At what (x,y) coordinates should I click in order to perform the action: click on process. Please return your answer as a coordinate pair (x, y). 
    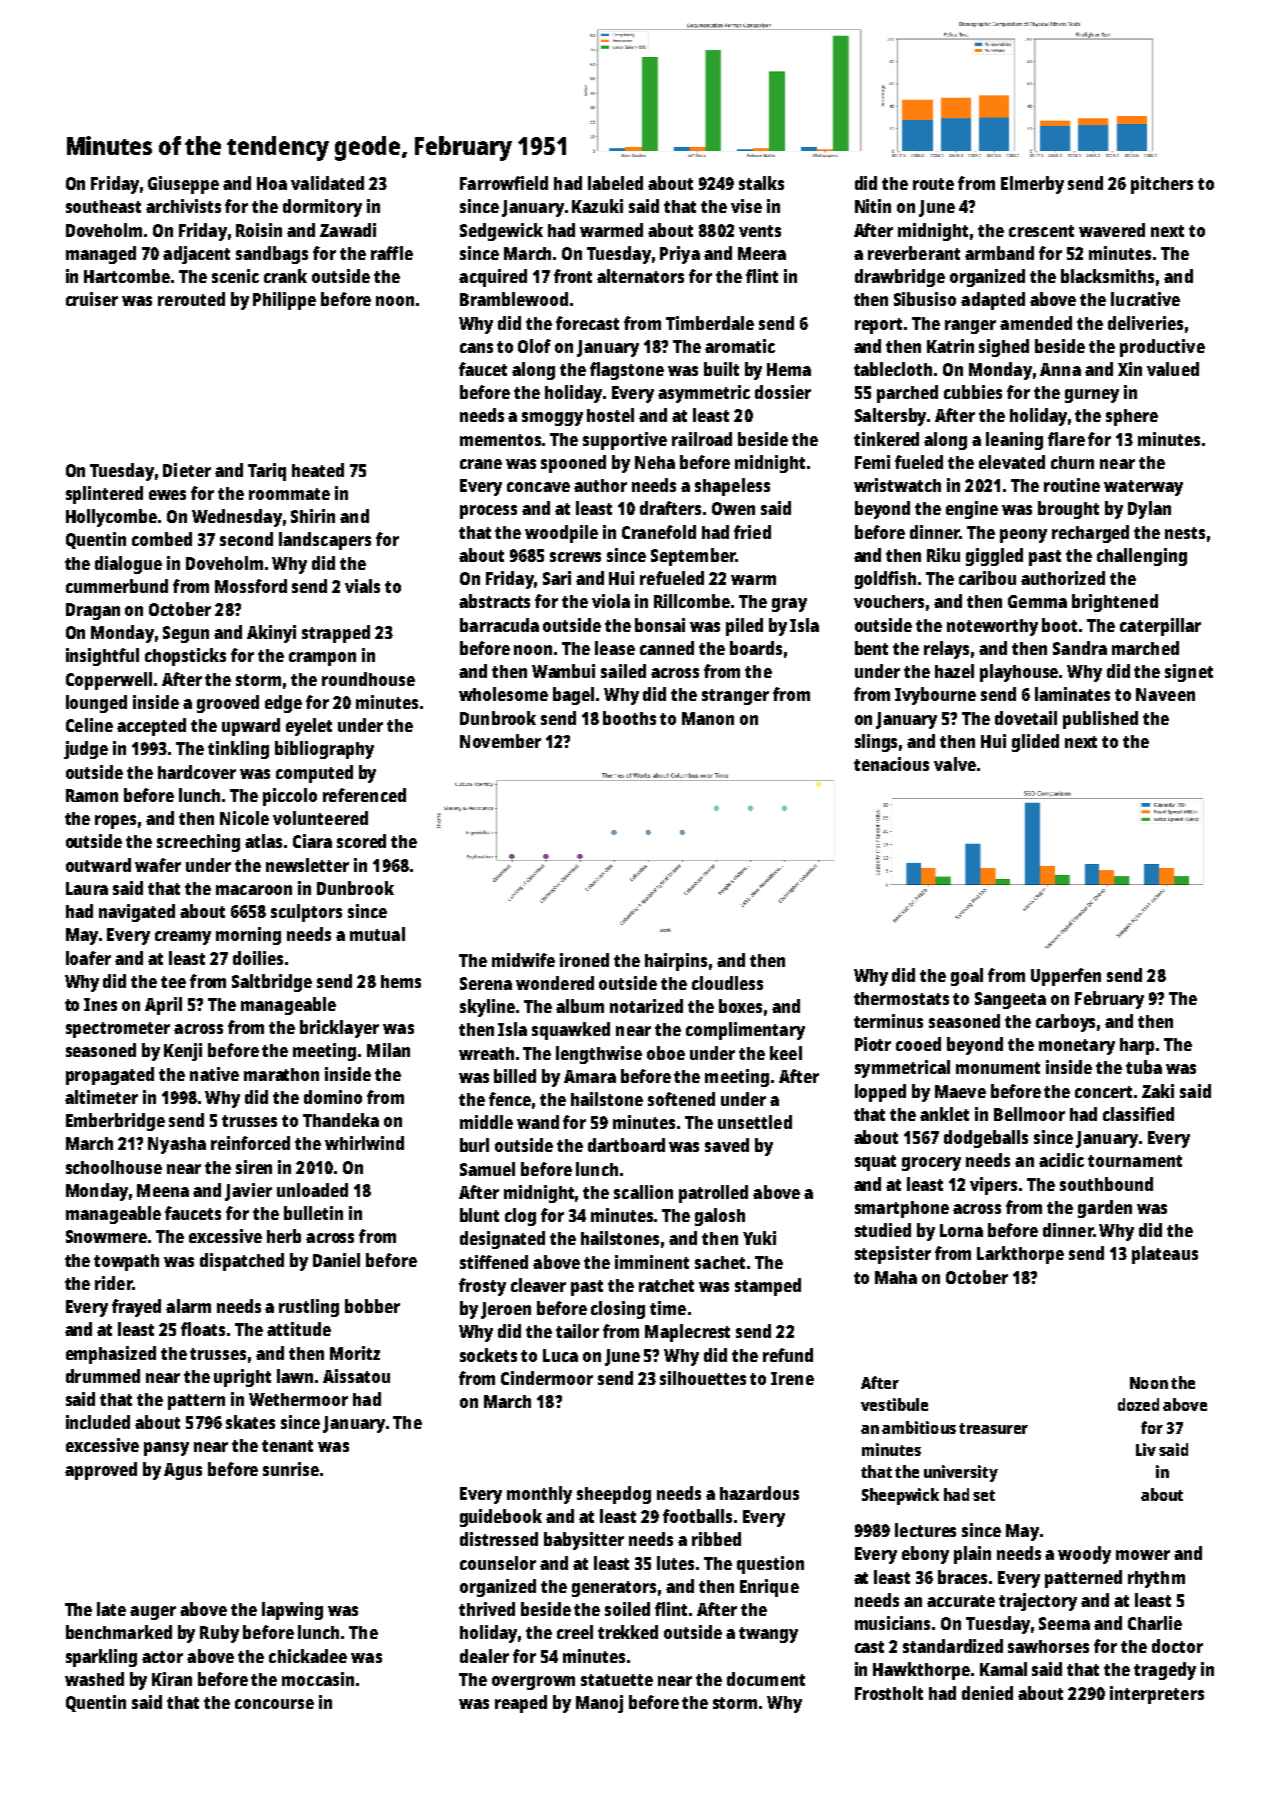
    Looking at the image, I should click on (488, 512).
